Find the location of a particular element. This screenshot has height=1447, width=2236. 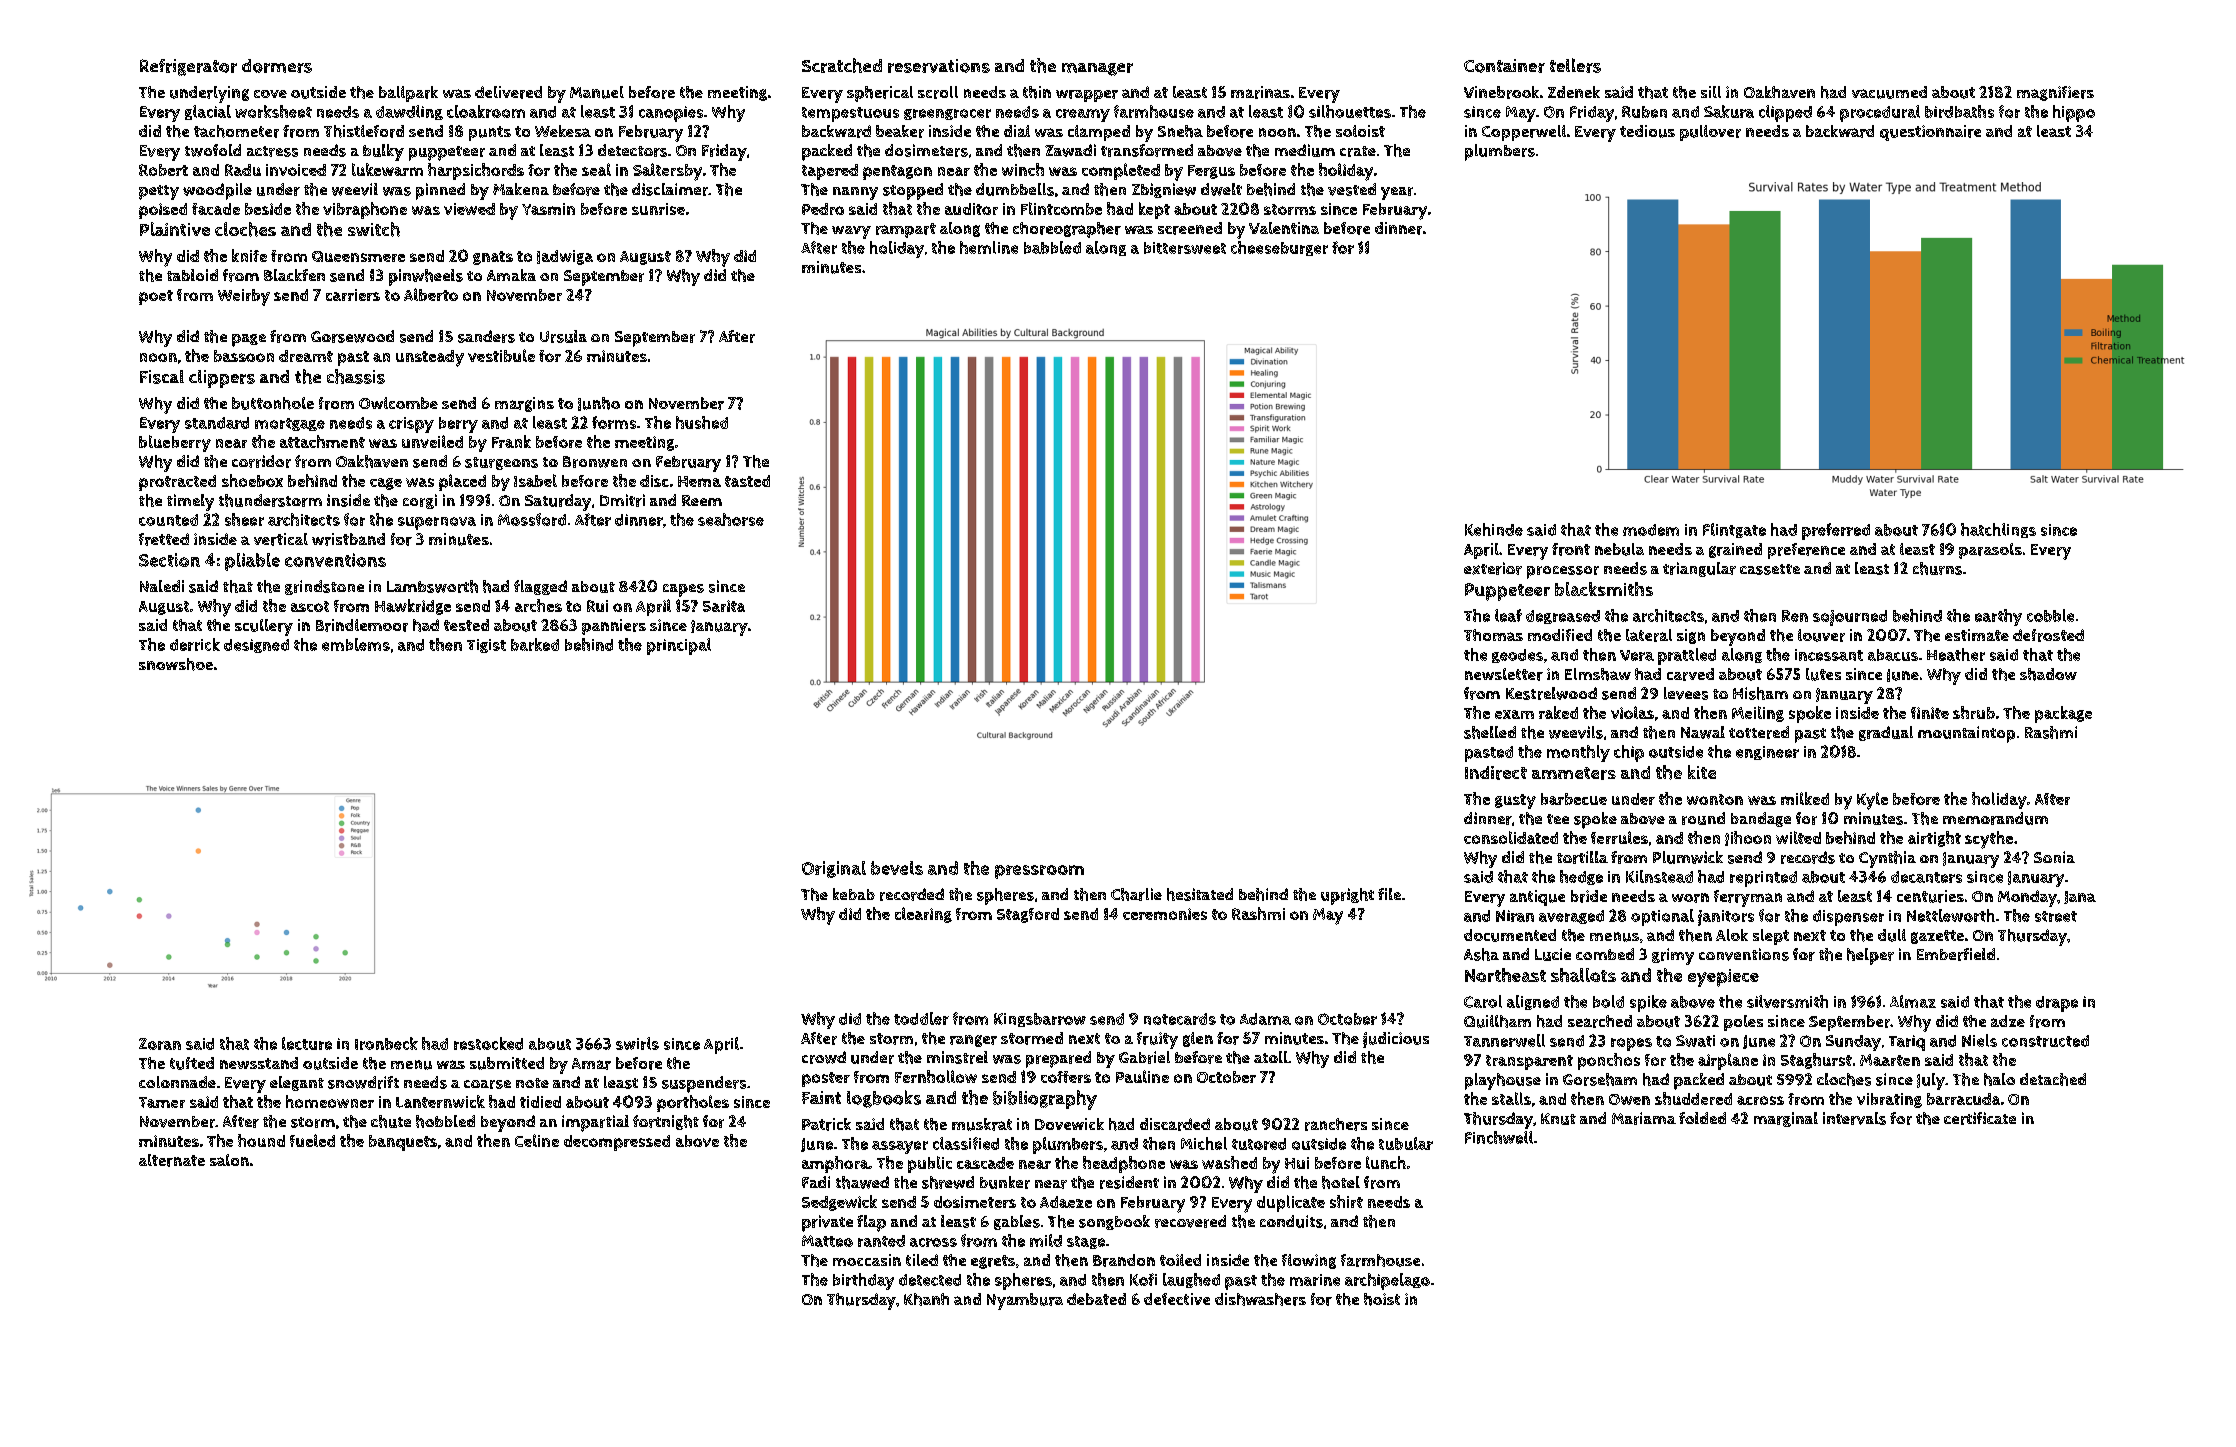

hoist is located at coordinates (1382, 1299).
